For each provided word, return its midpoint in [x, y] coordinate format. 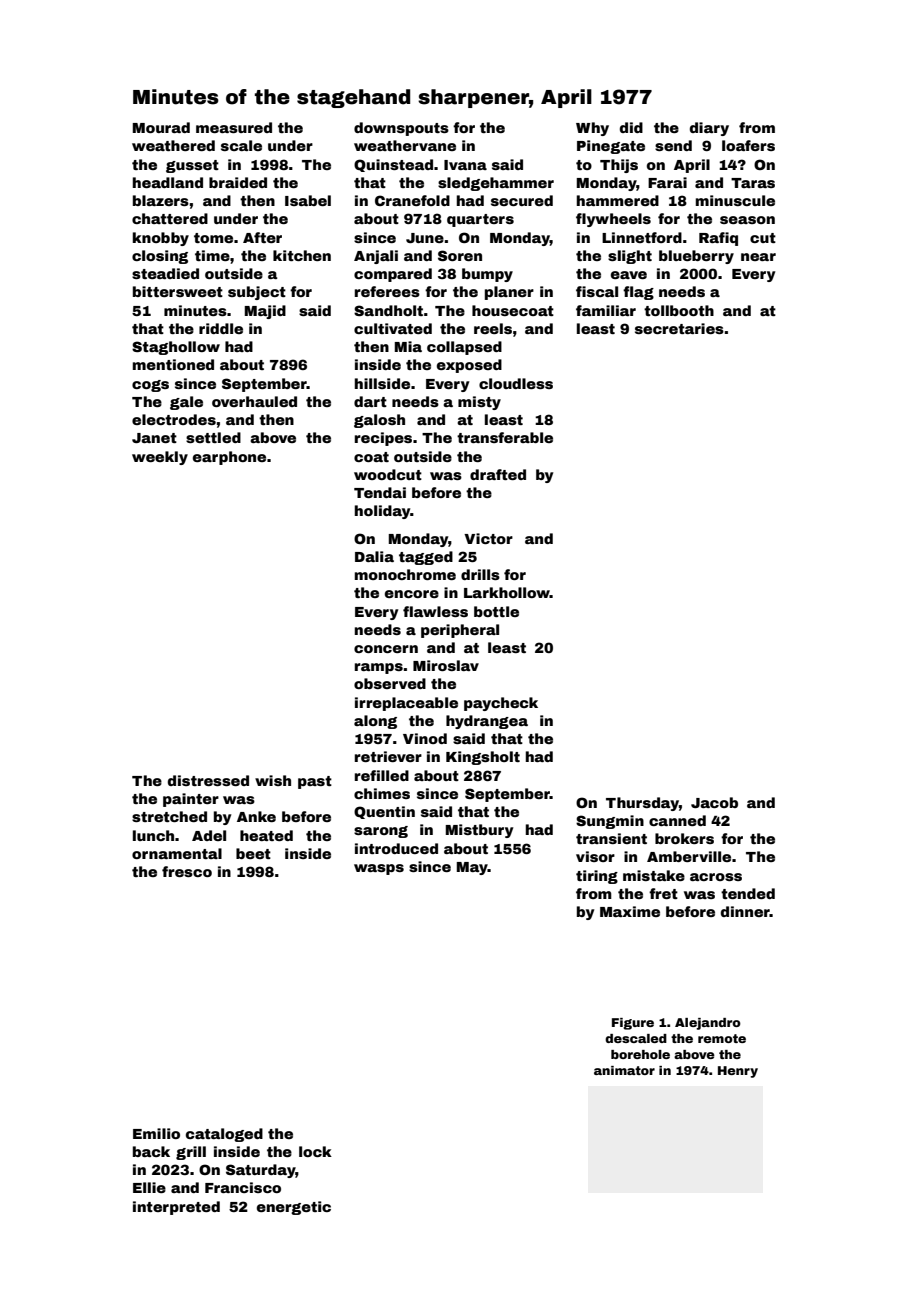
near [758, 257]
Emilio [156, 1133]
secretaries [679, 328]
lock [315, 1151]
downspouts [401, 129]
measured [234, 127]
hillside [382, 383]
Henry [738, 1072]
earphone [229, 458]
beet [253, 853]
